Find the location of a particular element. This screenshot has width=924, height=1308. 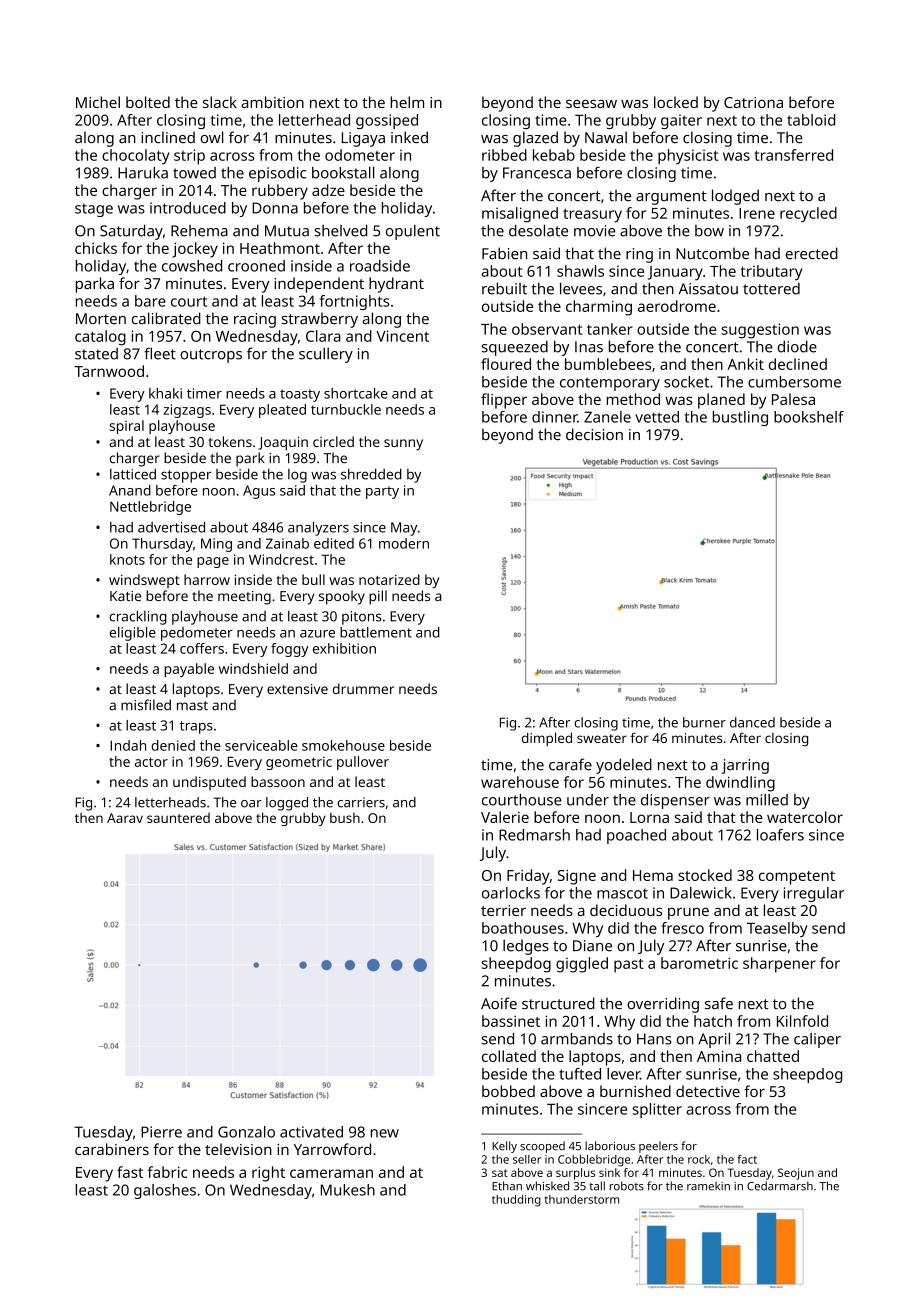

Ligaya is located at coordinates (363, 139).
